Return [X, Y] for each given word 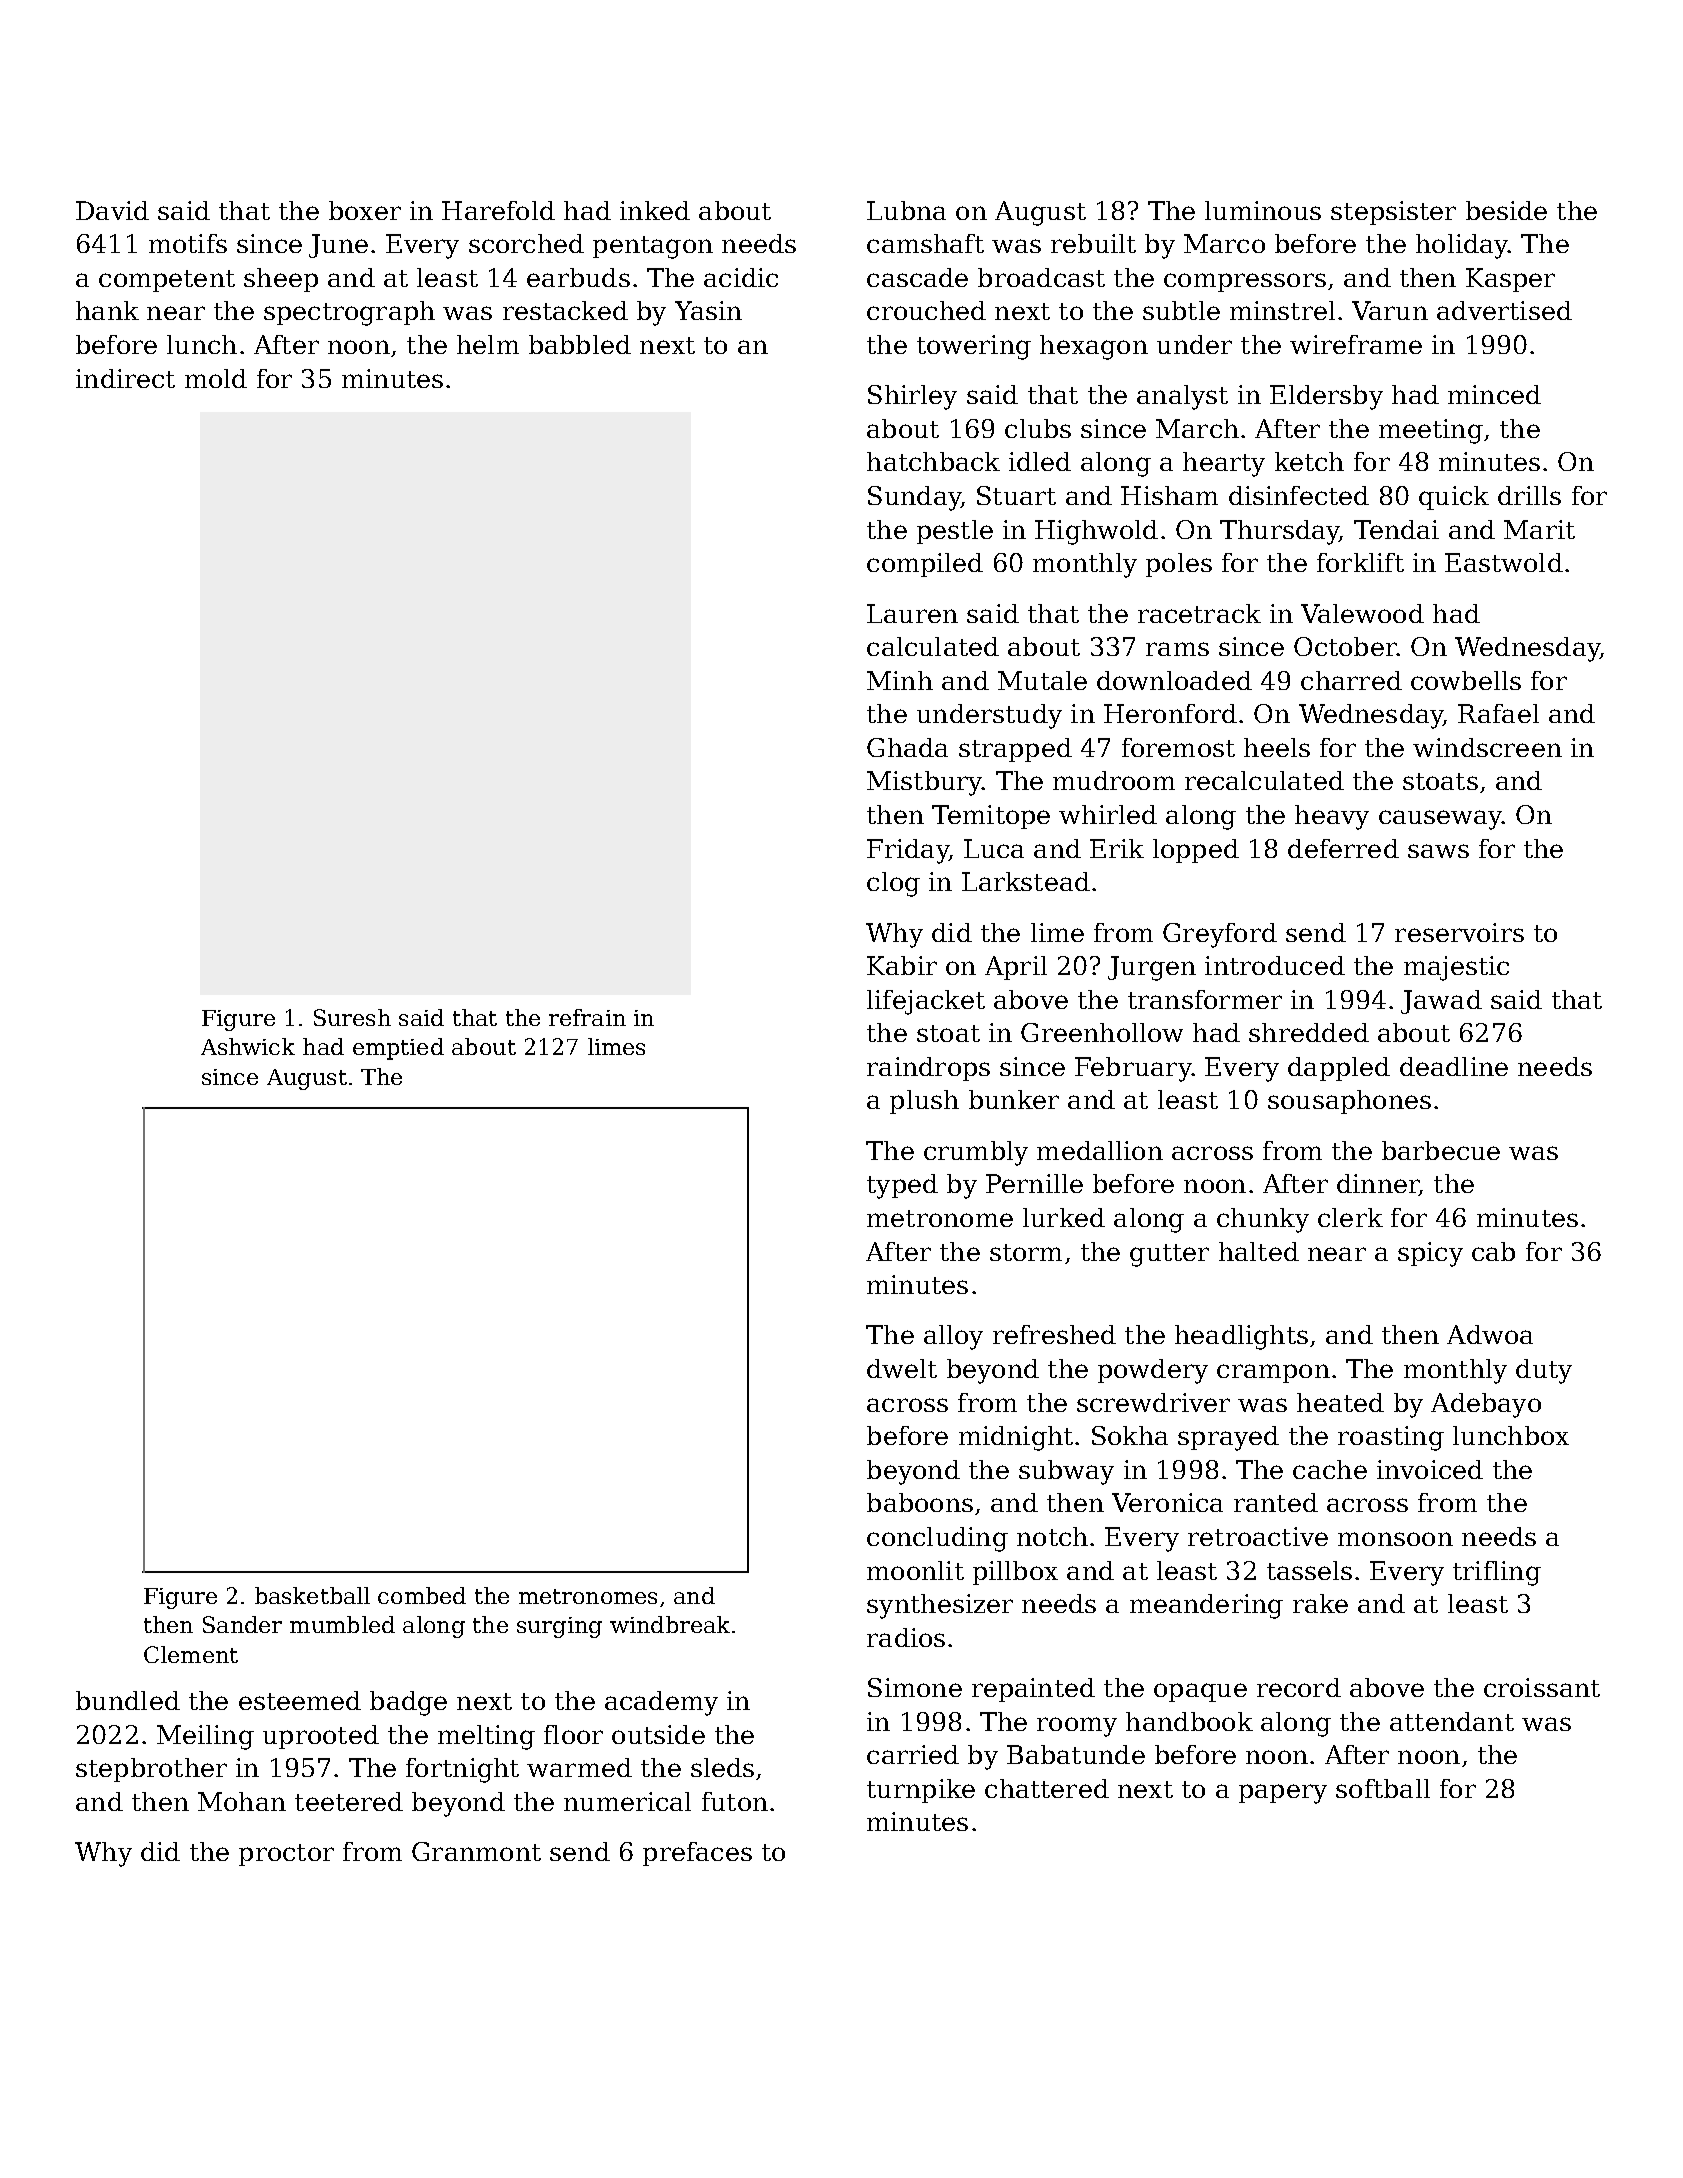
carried [913, 1754]
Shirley [912, 397]
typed [902, 1186]
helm [488, 344]
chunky [1263, 1220]
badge [408, 1703]
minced [1494, 394]
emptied [398, 1049]
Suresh [352, 1017]
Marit [1539, 529]
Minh [900, 680]
